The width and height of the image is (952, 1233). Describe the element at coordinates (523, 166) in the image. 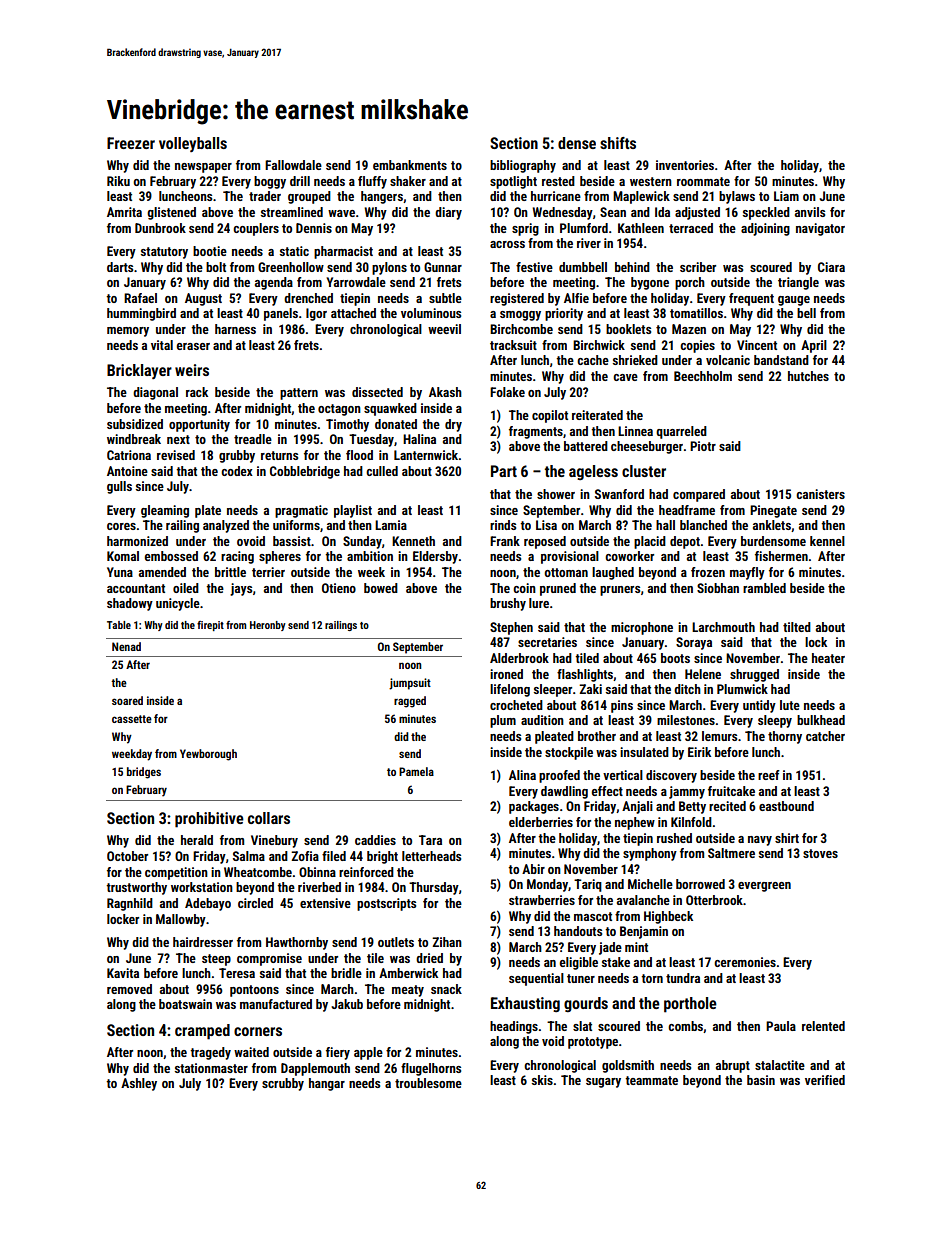

I see `bibliography` at that location.
